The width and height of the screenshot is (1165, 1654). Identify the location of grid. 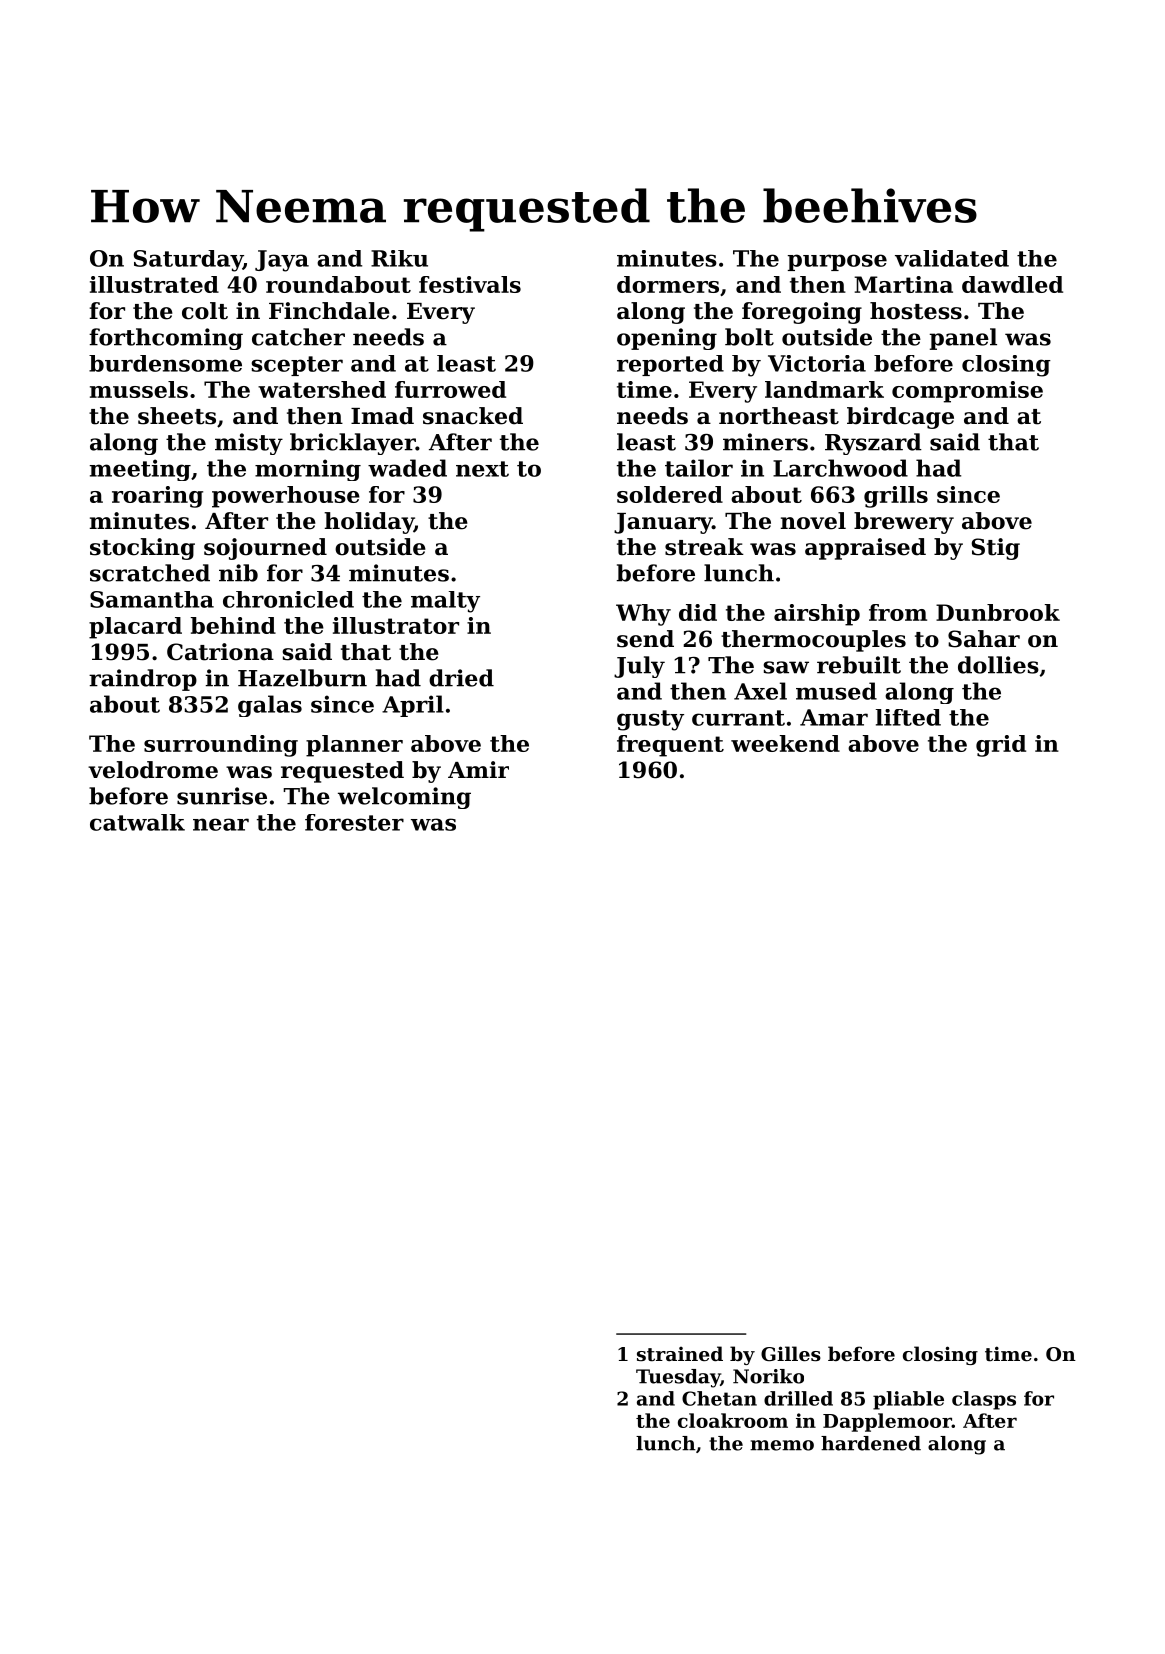
(1001, 746).
